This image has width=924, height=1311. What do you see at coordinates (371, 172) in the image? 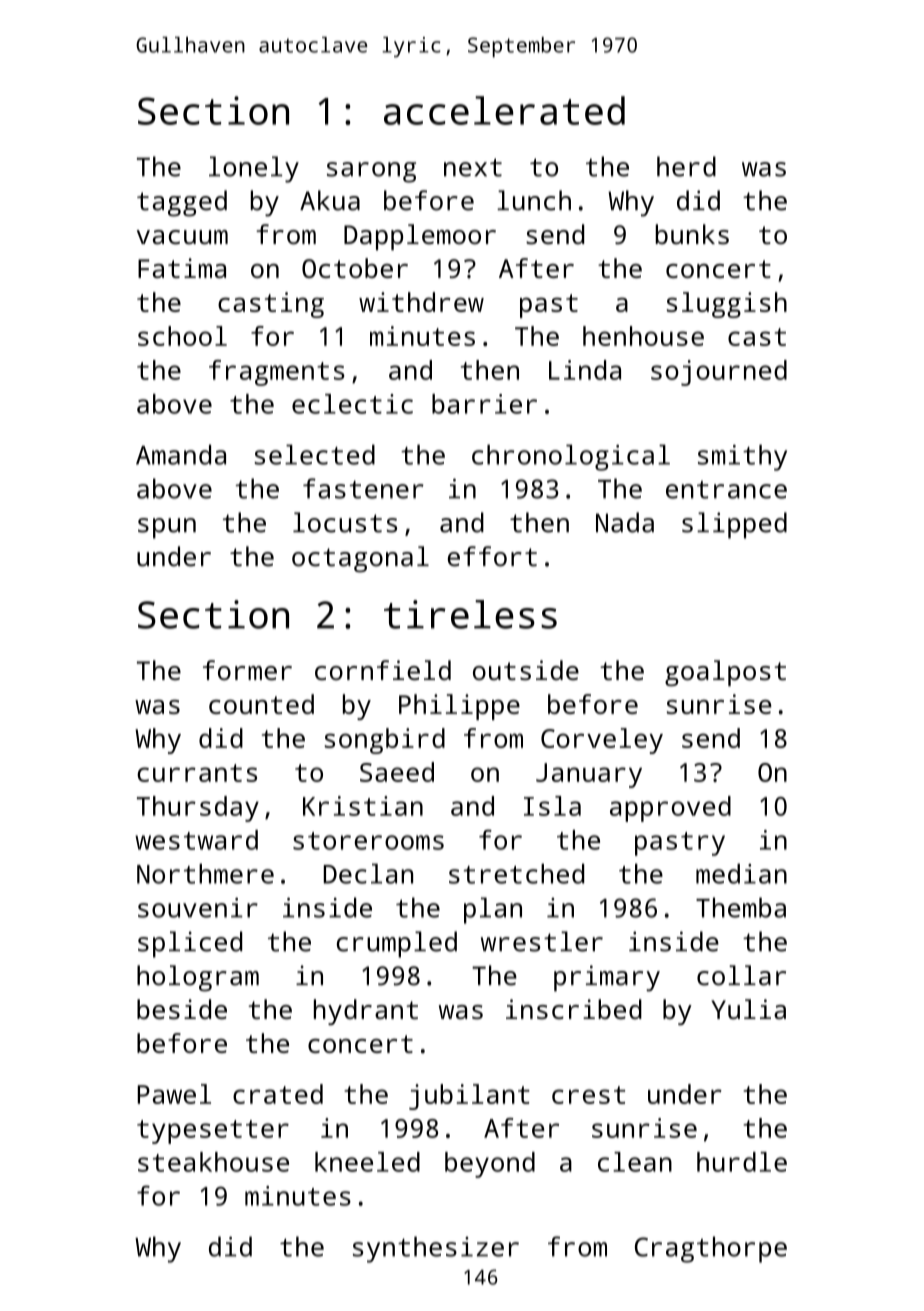
I see `sarong` at bounding box center [371, 172].
